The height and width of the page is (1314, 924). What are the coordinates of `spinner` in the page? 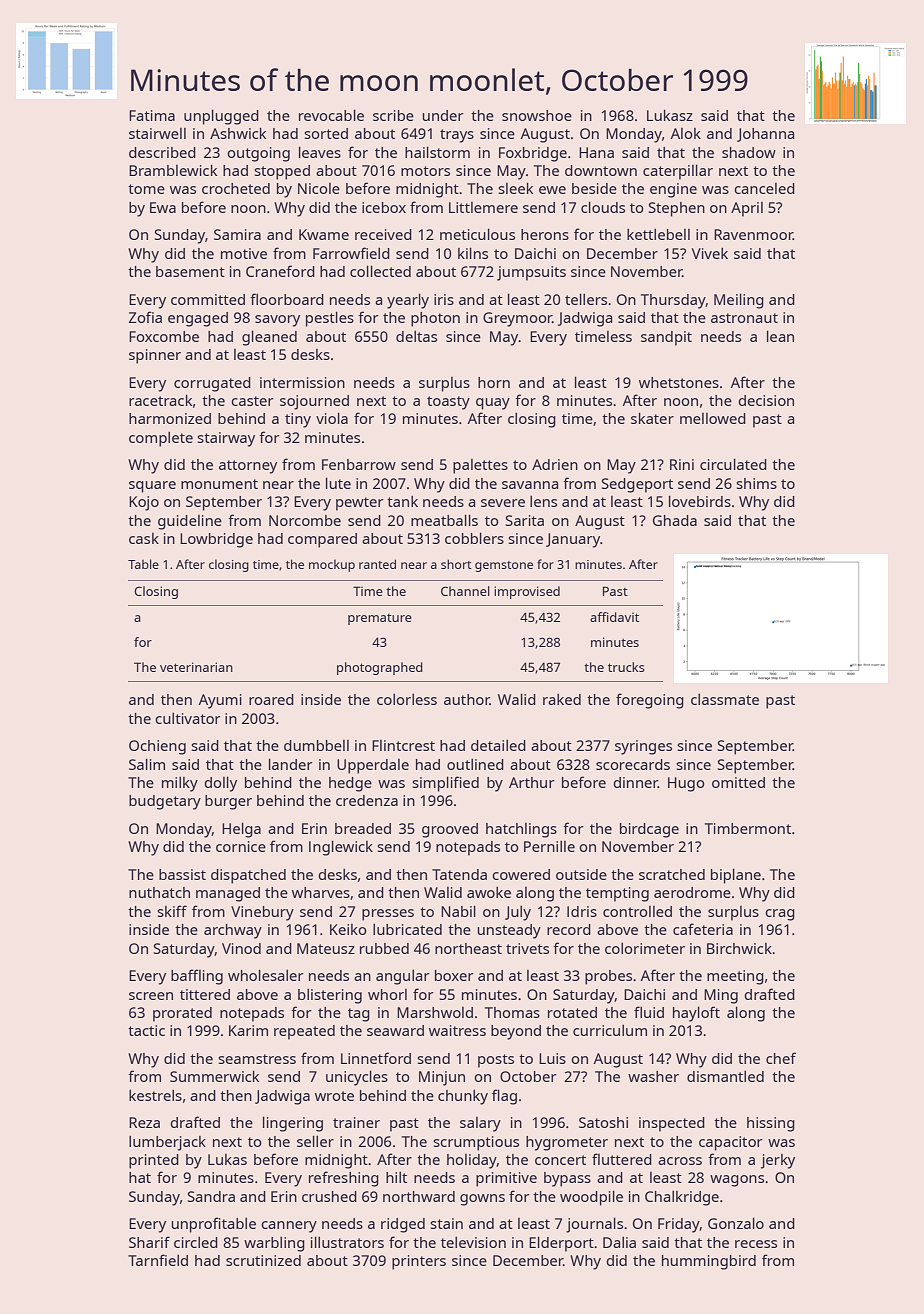 It's located at (155, 356).
